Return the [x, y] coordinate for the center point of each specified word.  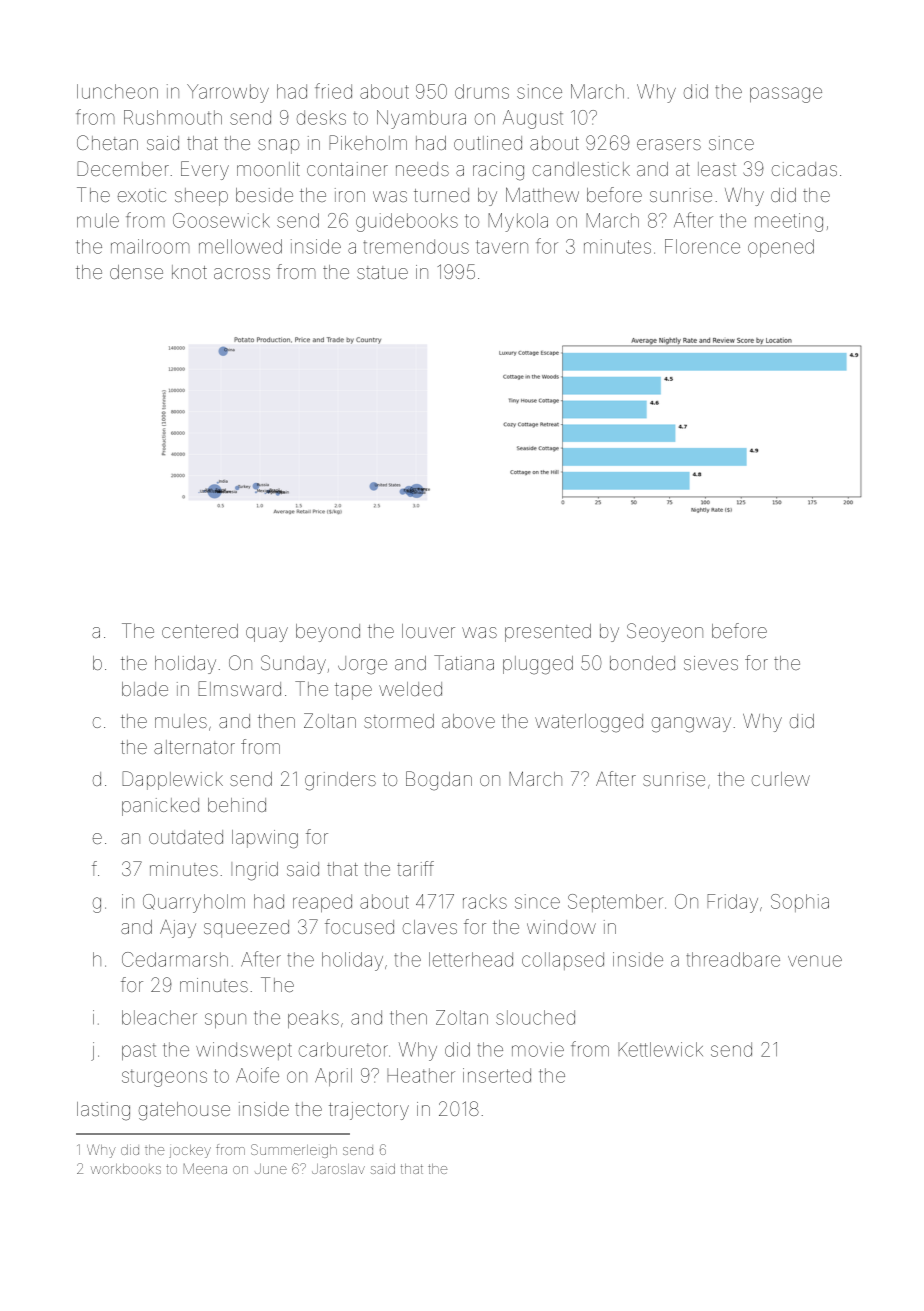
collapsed [563, 961]
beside [264, 195]
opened [781, 248]
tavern [502, 247]
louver [428, 631]
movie [538, 1049]
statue [382, 272]
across [242, 273]
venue [815, 961]
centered [200, 631]
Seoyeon [665, 632]
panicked [160, 807]
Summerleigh [294, 1151]
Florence [702, 246]
